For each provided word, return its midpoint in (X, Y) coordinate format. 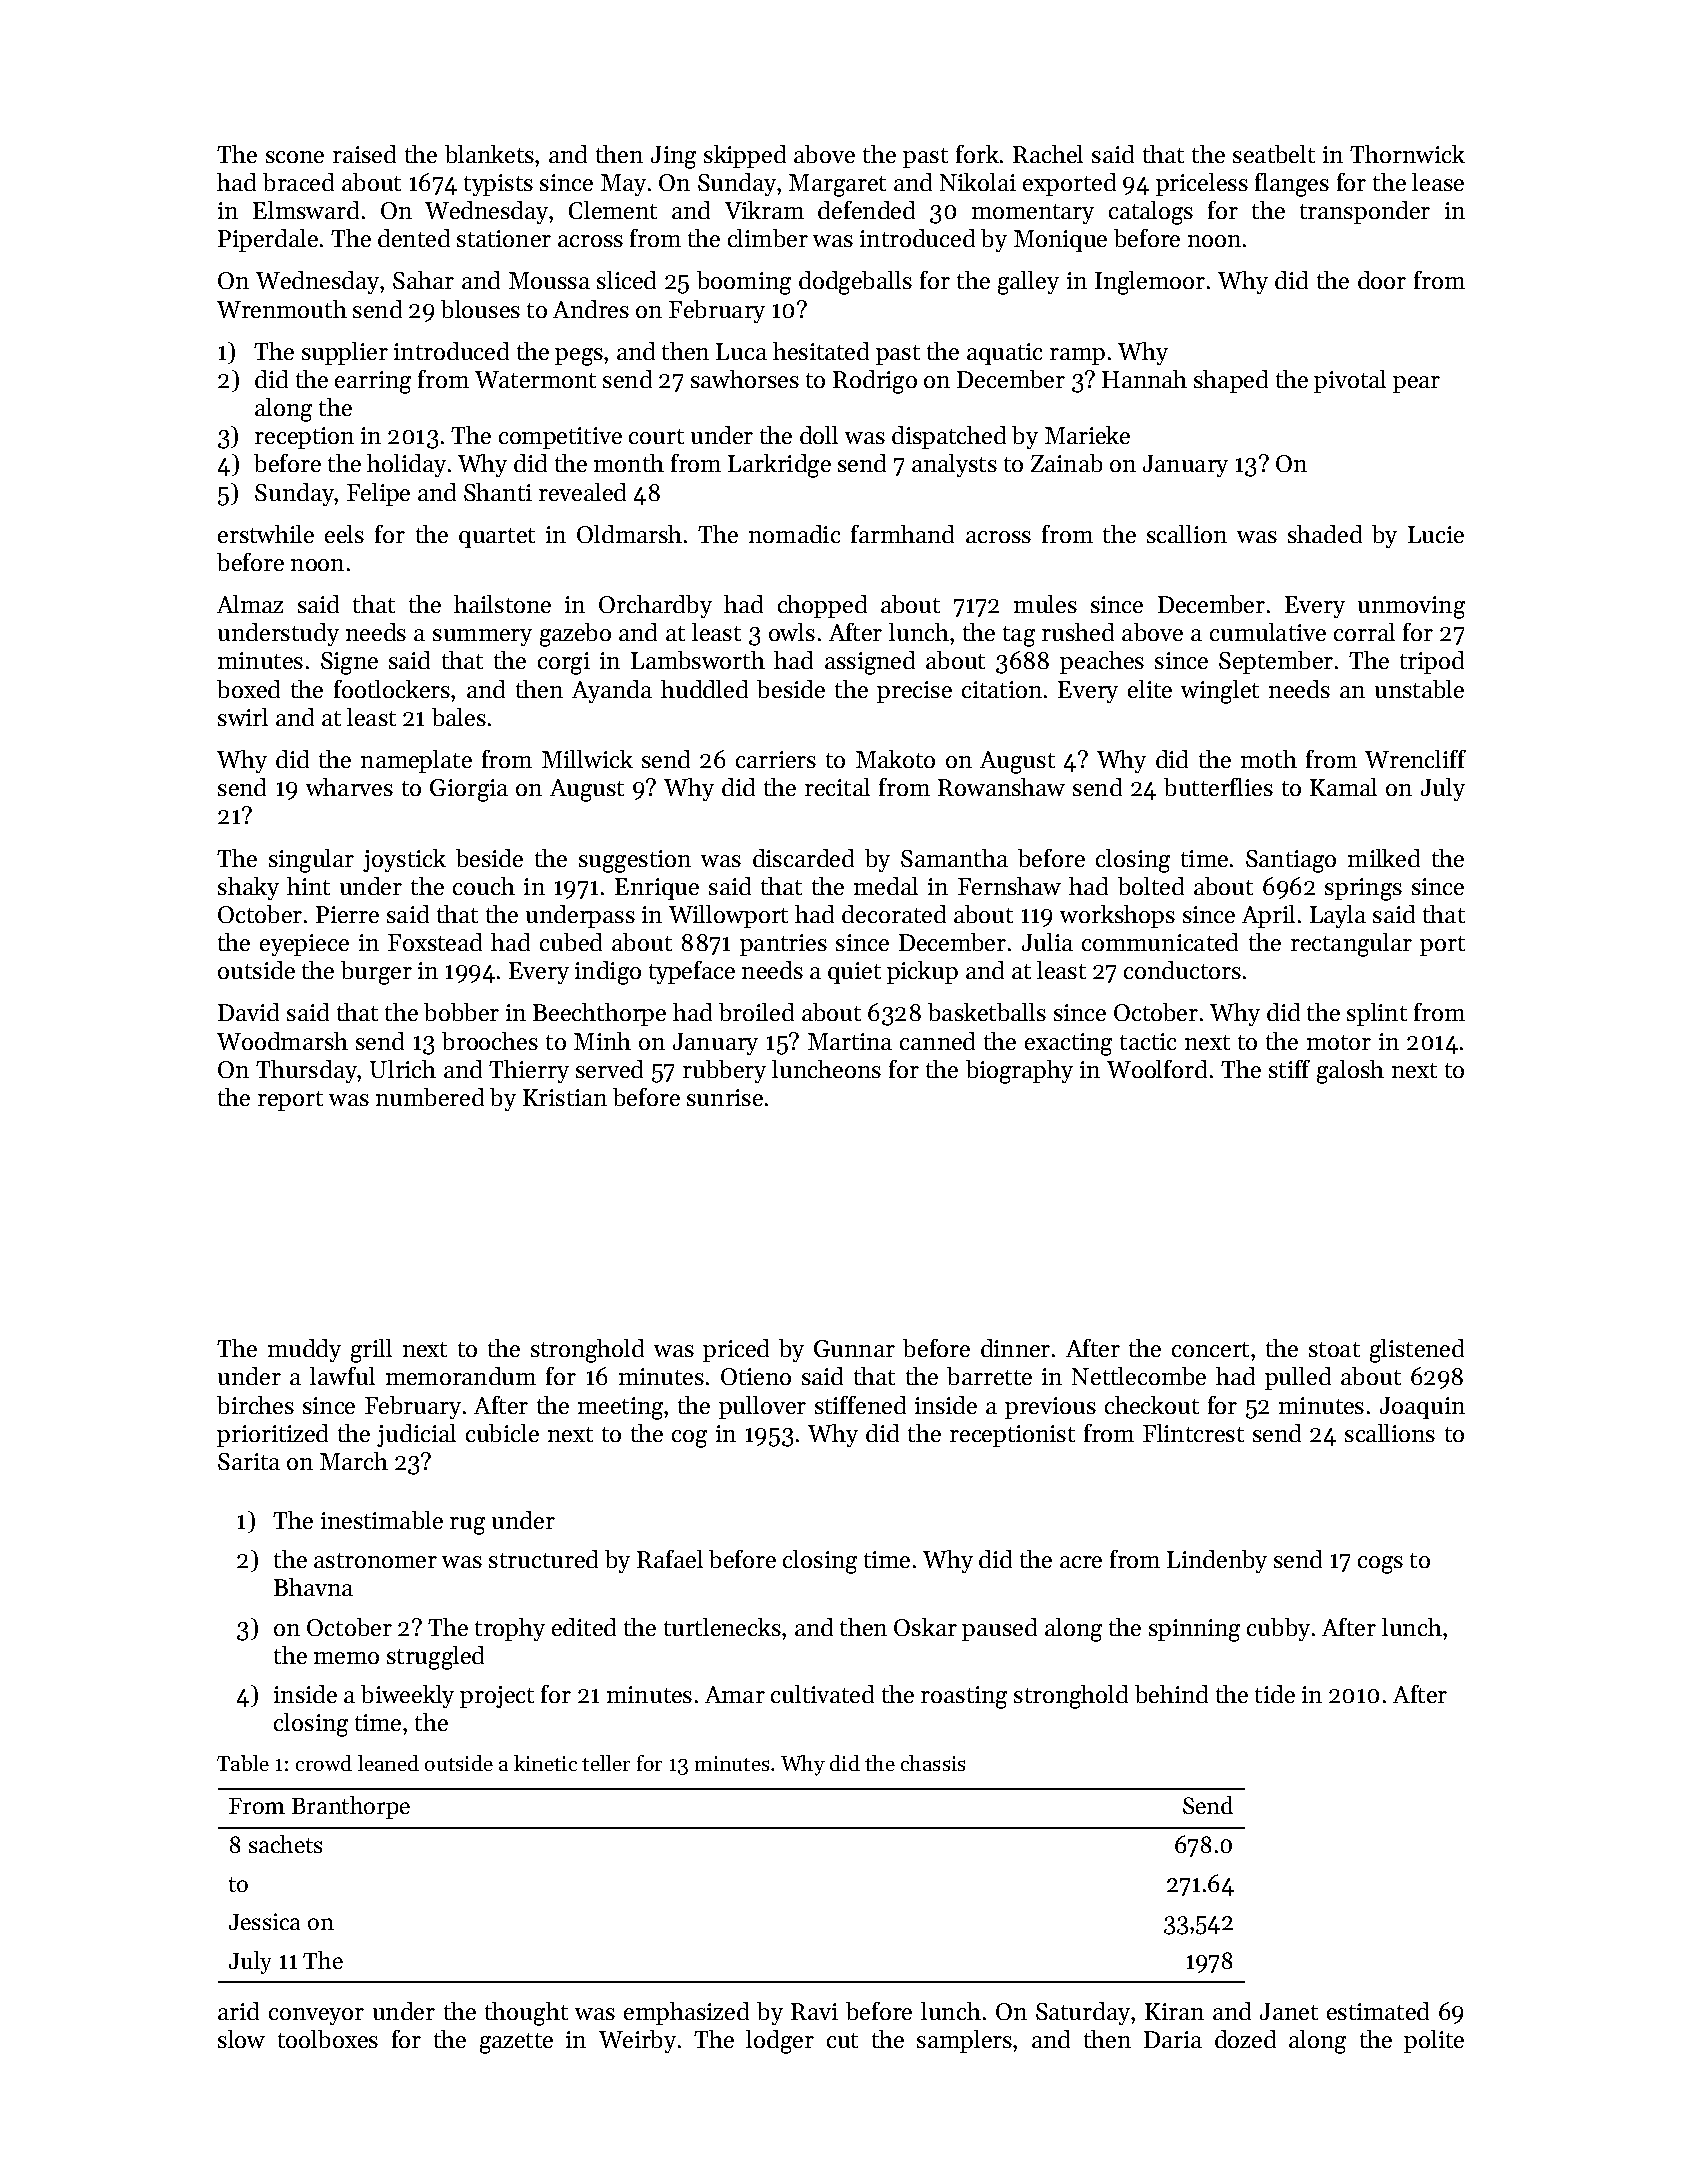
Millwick (587, 759)
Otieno (756, 1376)
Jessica (264, 1921)
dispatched (949, 437)
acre (1081, 1562)
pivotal (1350, 381)
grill (371, 1351)
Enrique (657, 889)
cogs (1380, 1565)
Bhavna (313, 1587)
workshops (1117, 916)
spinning (1194, 1630)
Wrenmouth (282, 309)
